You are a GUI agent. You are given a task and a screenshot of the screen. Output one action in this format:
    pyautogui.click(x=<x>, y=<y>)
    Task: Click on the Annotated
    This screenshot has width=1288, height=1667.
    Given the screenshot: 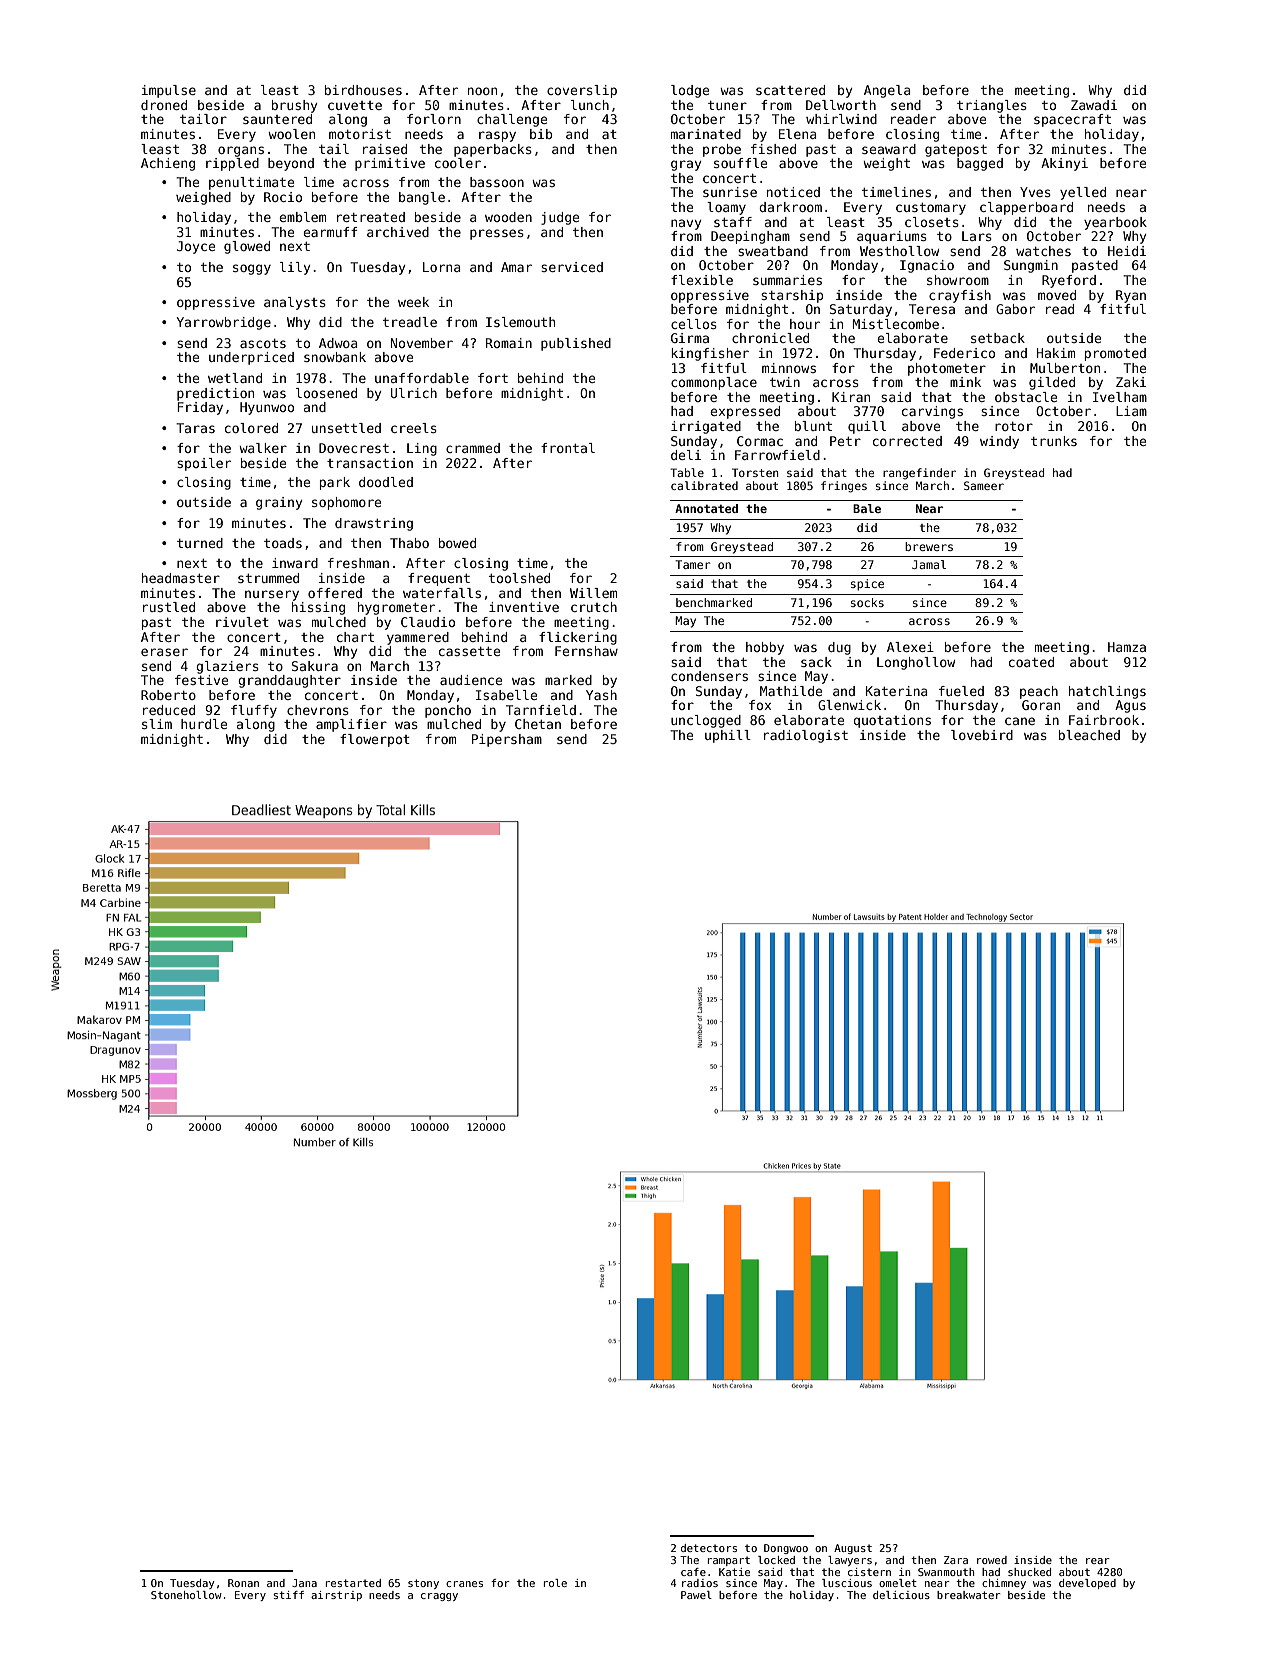 What is the action you would take?
    pyautogui.click(x=706, y=508)
